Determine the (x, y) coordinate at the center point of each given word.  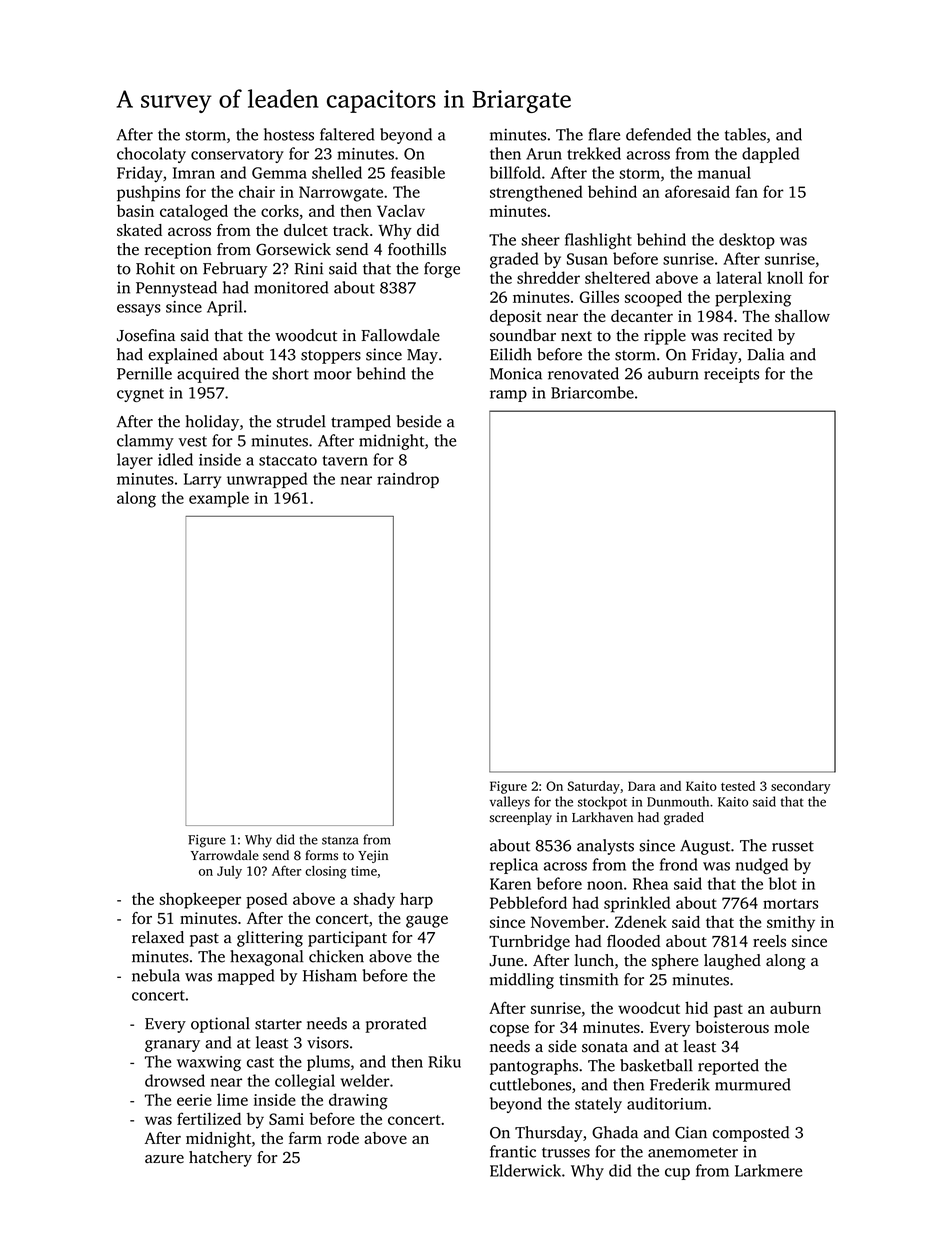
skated (139, 230)
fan (747, 191)
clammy (145, 442)
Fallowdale (400, 335)
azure (164, 1159)
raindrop (408, 480)
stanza (340, 840)
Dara (642, 786)
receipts (731, 375)
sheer (540, 239)
